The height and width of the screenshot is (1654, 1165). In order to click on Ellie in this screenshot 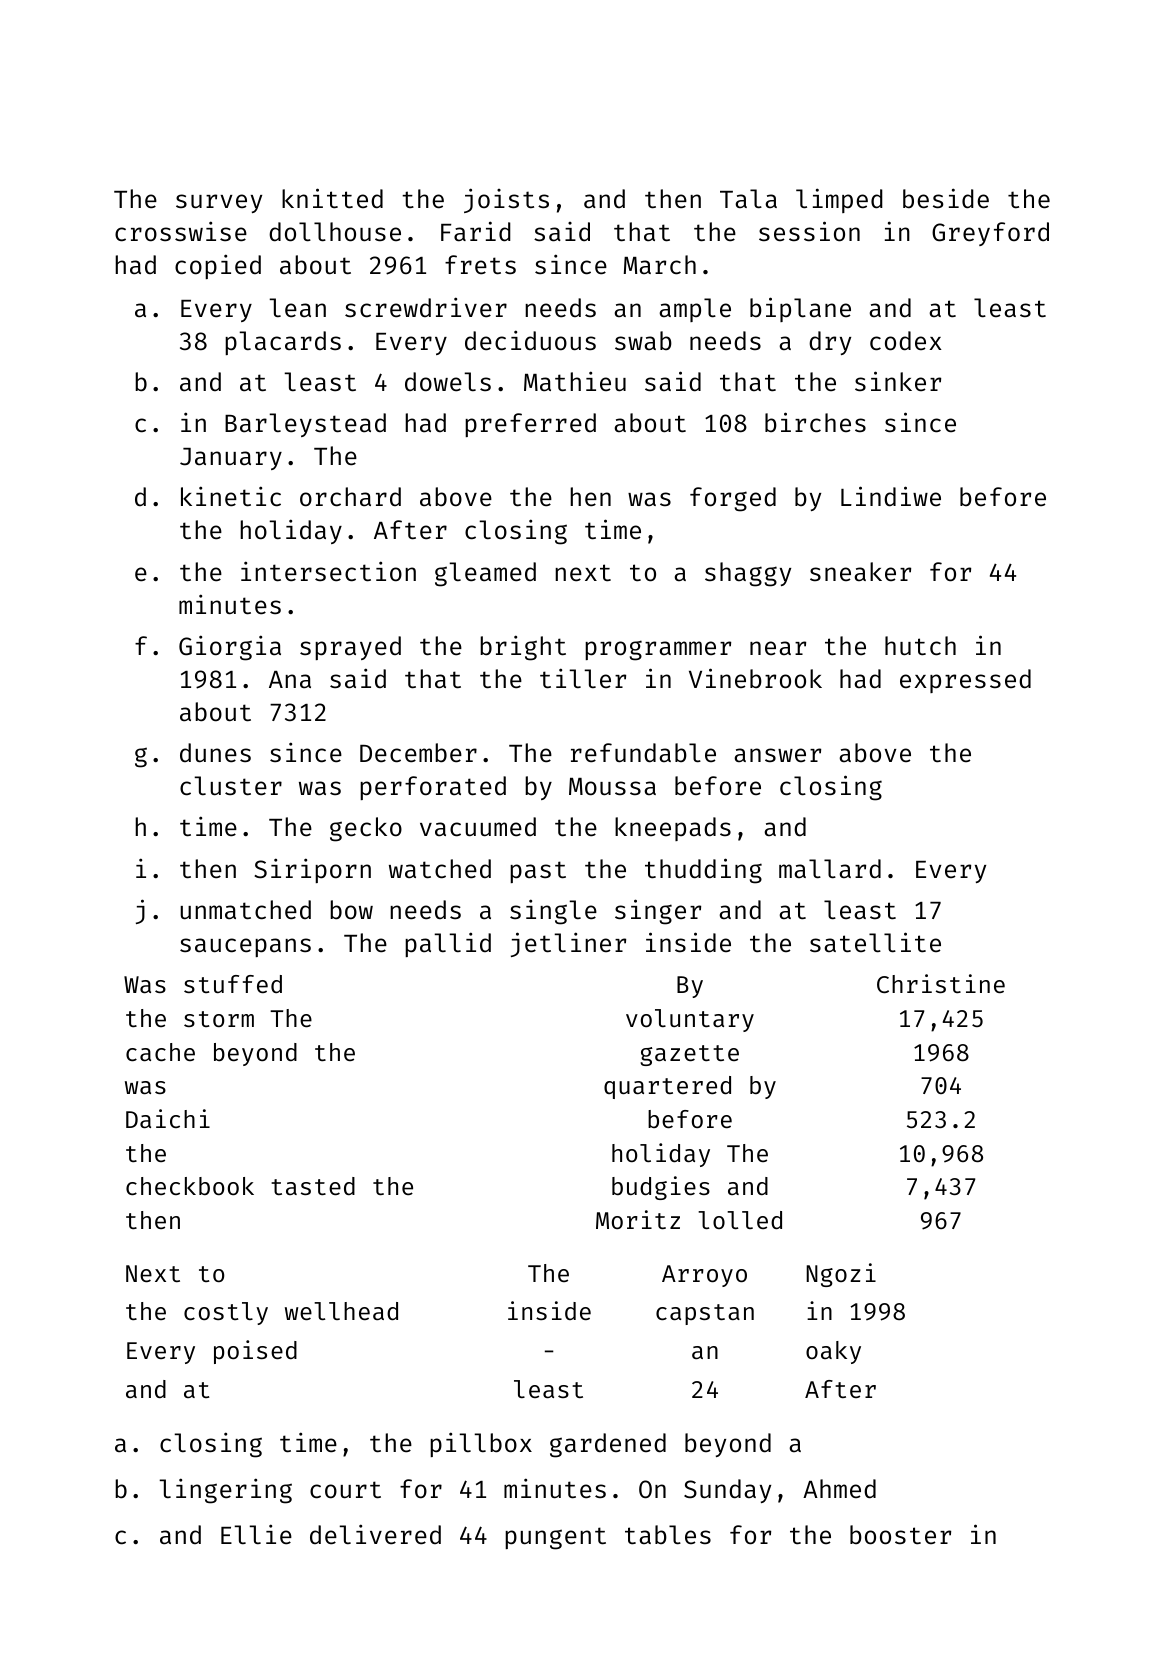, I will do `click(256, 1534)`.
